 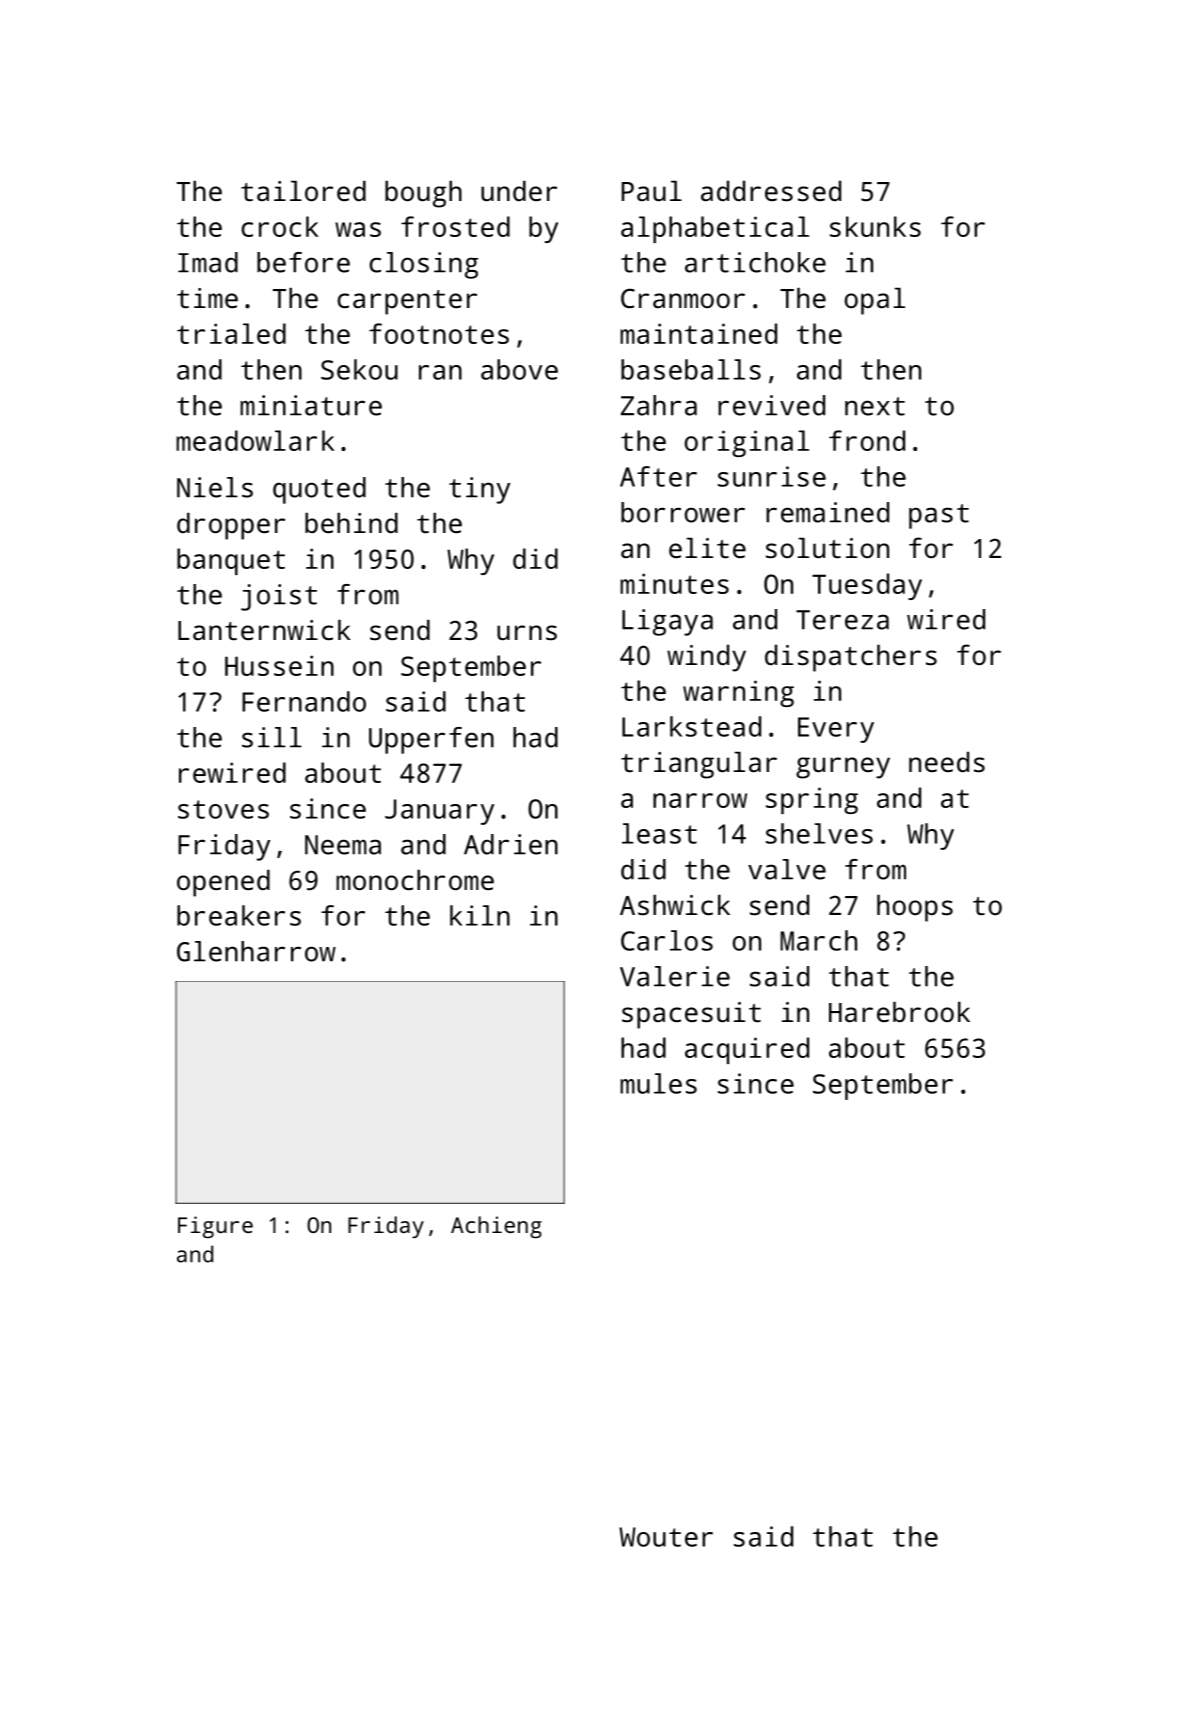 What do you see at coordinates (818, 940) in the page?
I see `March` at bounding box center [818, 940].
